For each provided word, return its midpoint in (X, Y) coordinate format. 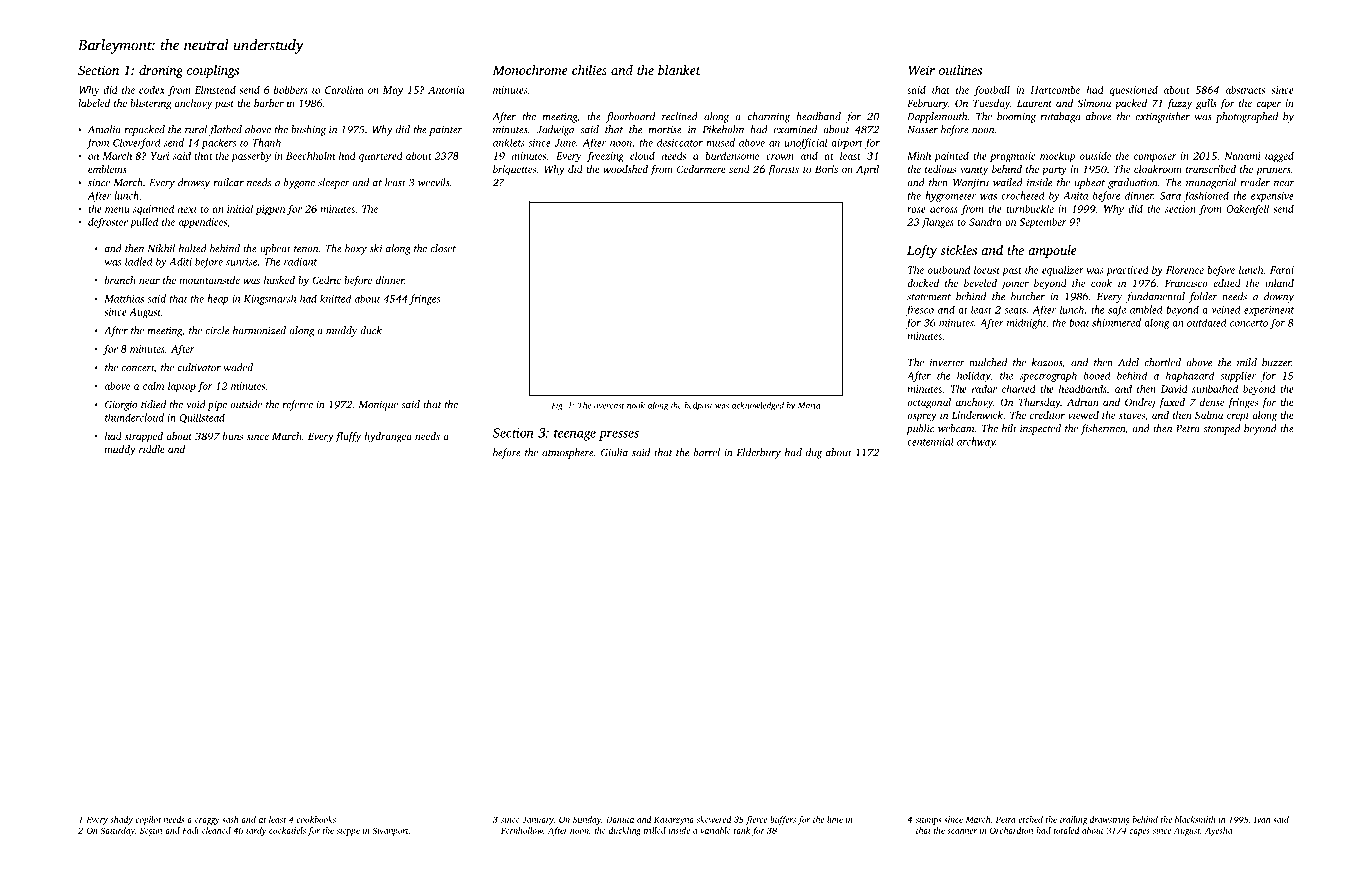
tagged (1279, 157)
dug (814, 453)
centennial (930, 441)
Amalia (104, 129)
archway (976, 442)
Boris (826, 169)
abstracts (1245, 90)
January (538, 820)
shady (121, 820)
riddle (152, 449)
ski (376, 248)
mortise (665, 130)
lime (835, 819)
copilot (148, 820)
